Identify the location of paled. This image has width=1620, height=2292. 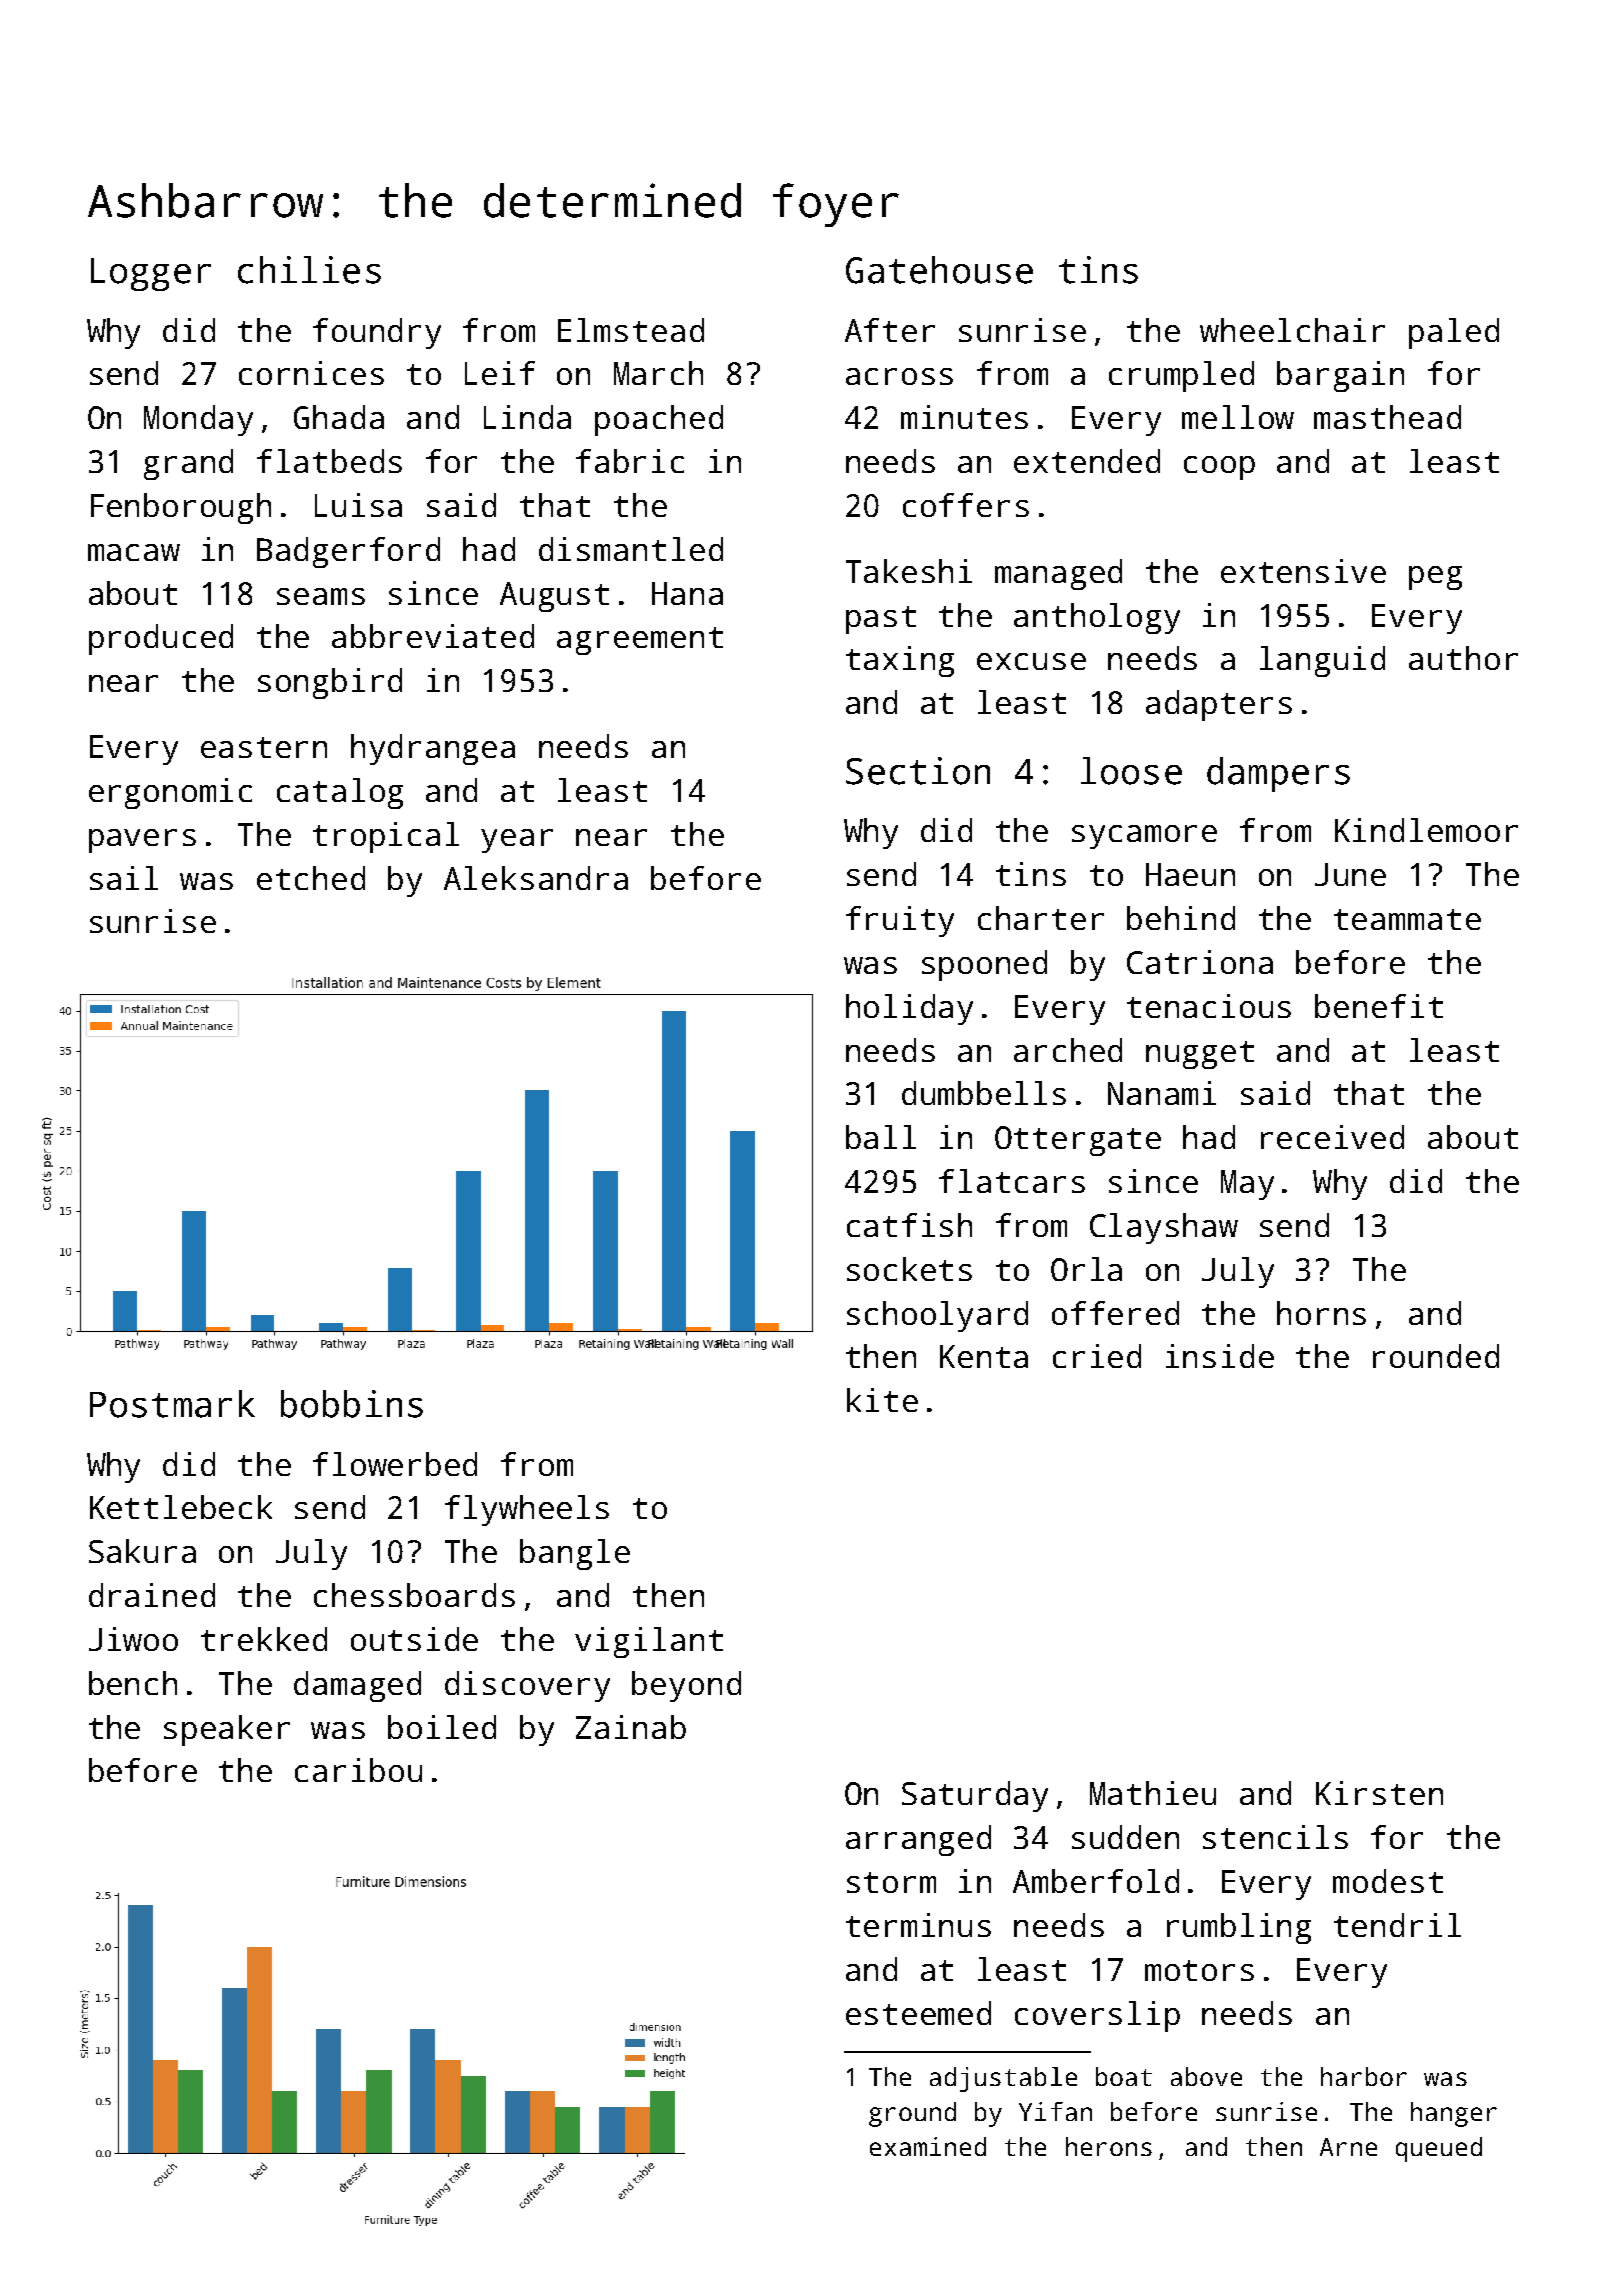
(1454, 333).
